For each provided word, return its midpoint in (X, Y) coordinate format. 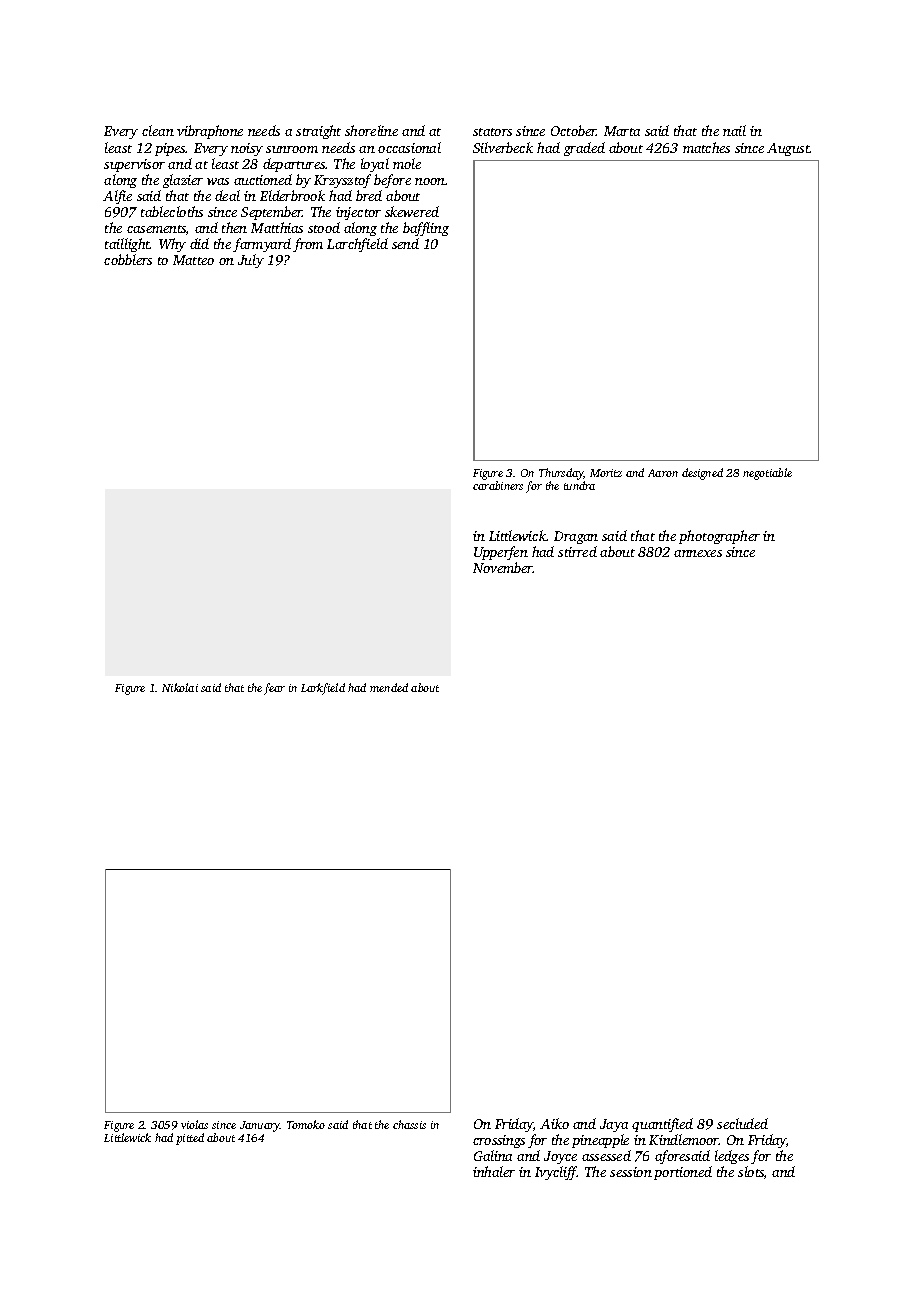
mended (389, 687)
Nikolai (180, 687)
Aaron (663, 473)
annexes (698, 553)
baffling (426, 229)
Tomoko (306, 1124)
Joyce (560, 1157)
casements (156, 229)
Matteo (193, 260)
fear (274, 689)
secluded (742, 1123)
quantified (662, 1125)
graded (584, 149)
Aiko (554, 1123)
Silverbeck (503, 147)
